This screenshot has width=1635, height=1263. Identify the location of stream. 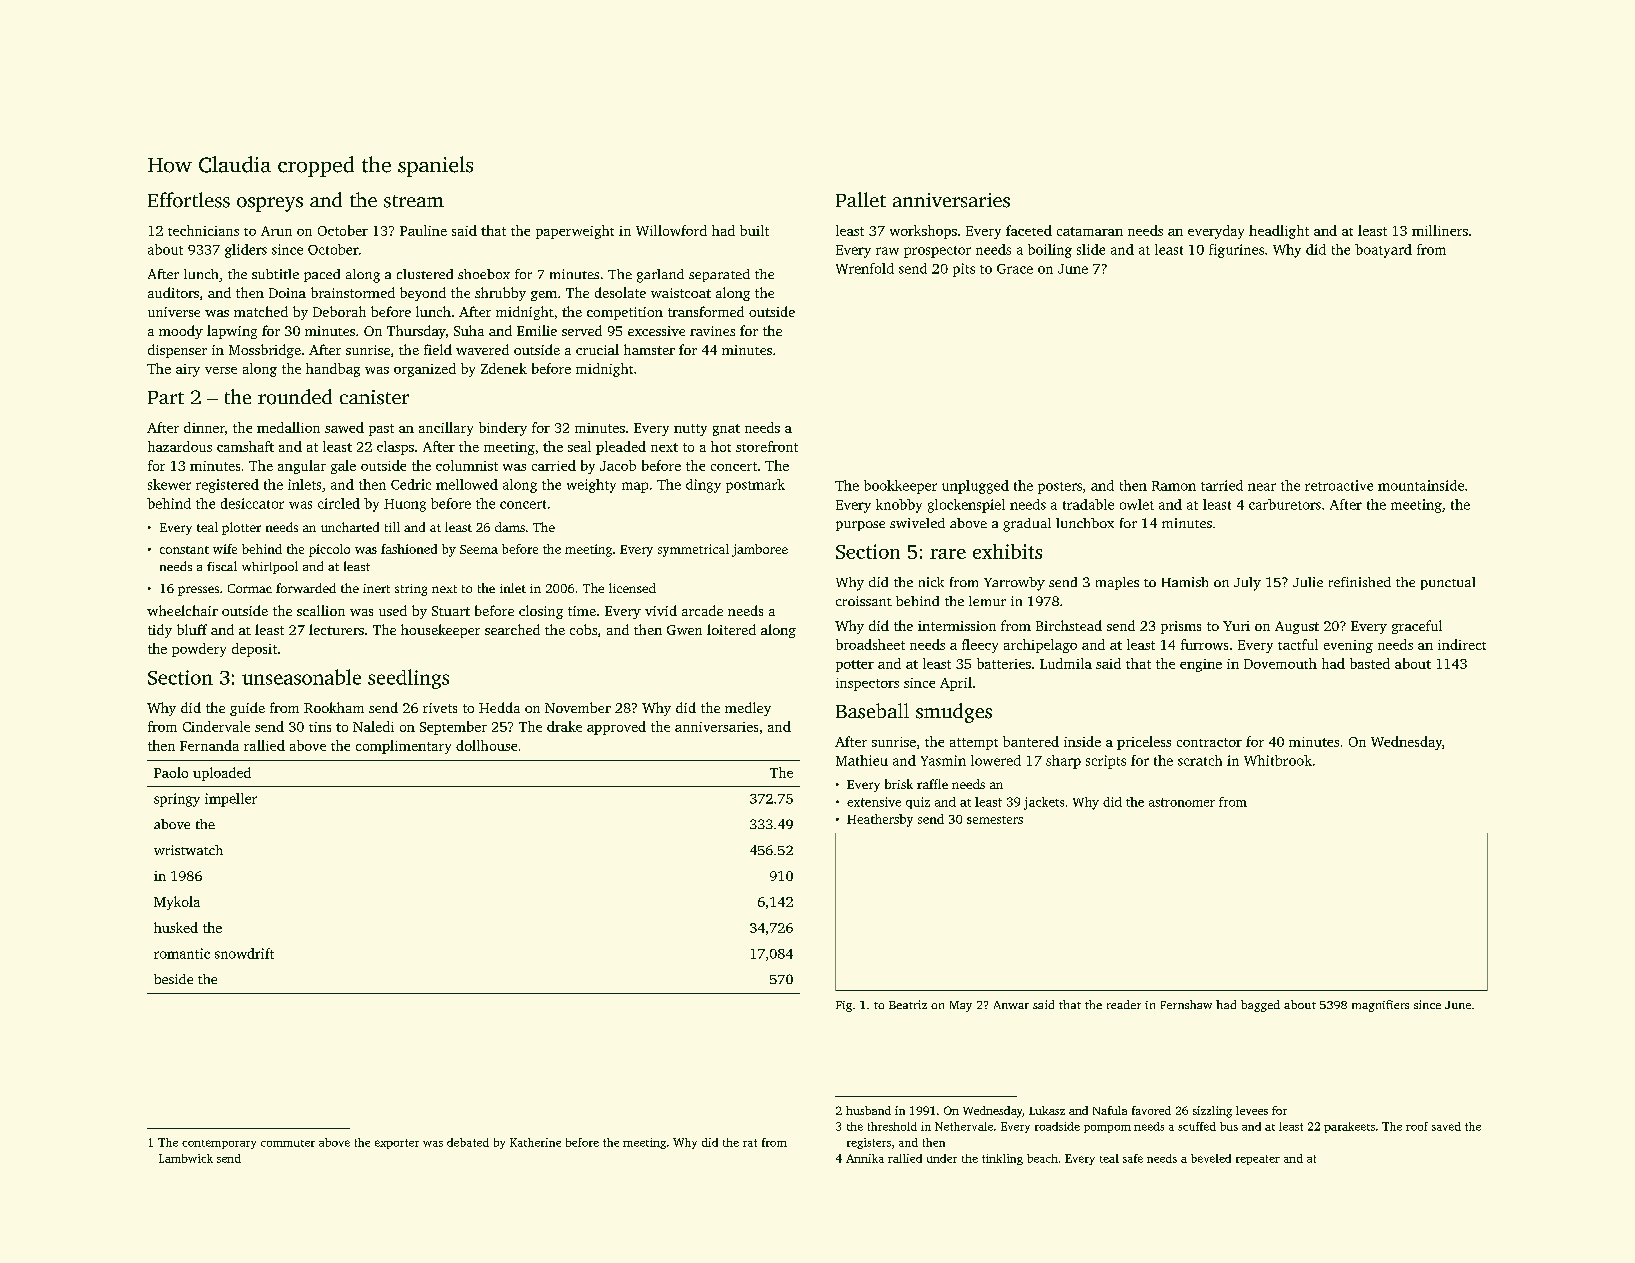
(414, 201).
